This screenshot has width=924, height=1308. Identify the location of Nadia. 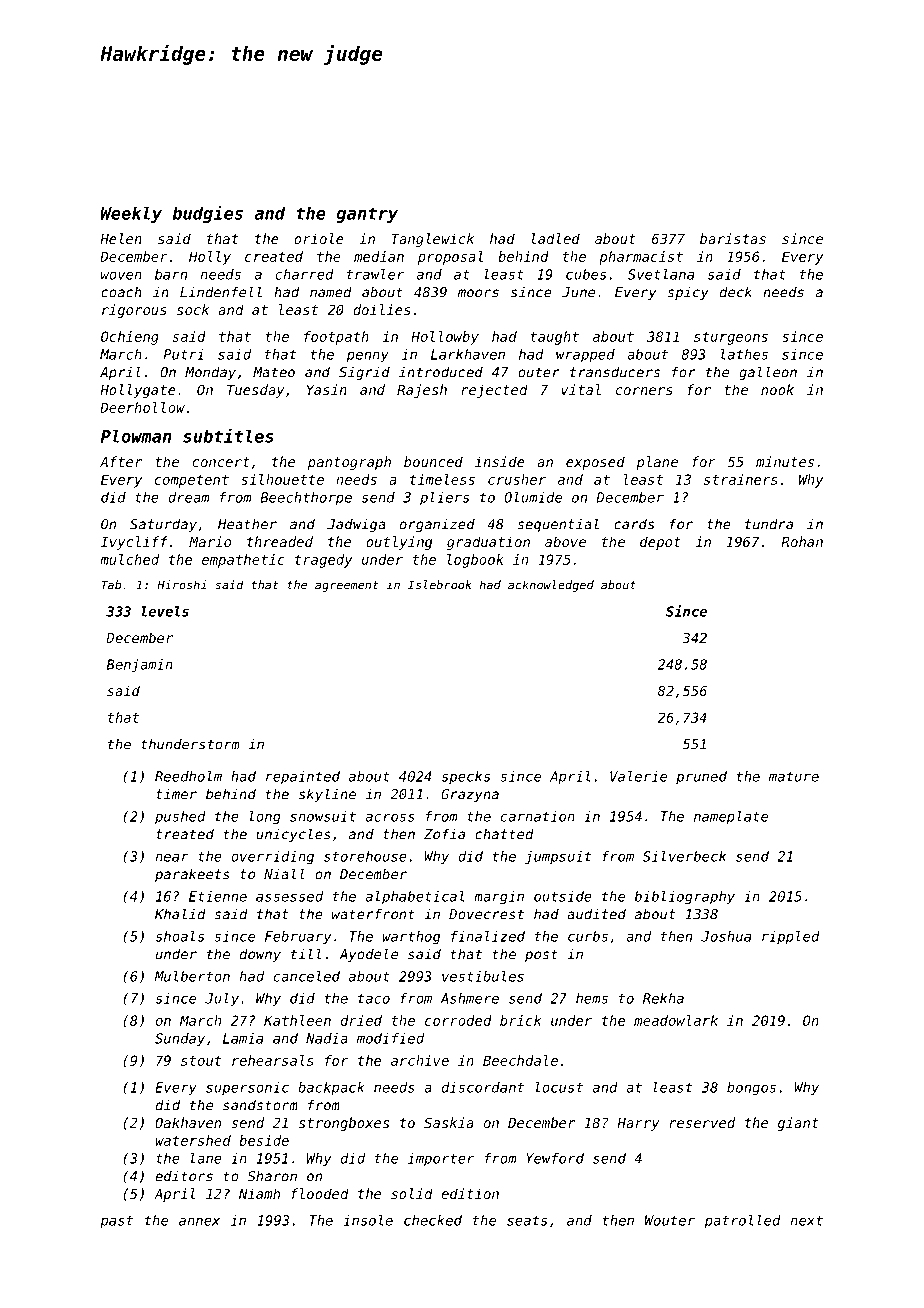
(327, 1038).
